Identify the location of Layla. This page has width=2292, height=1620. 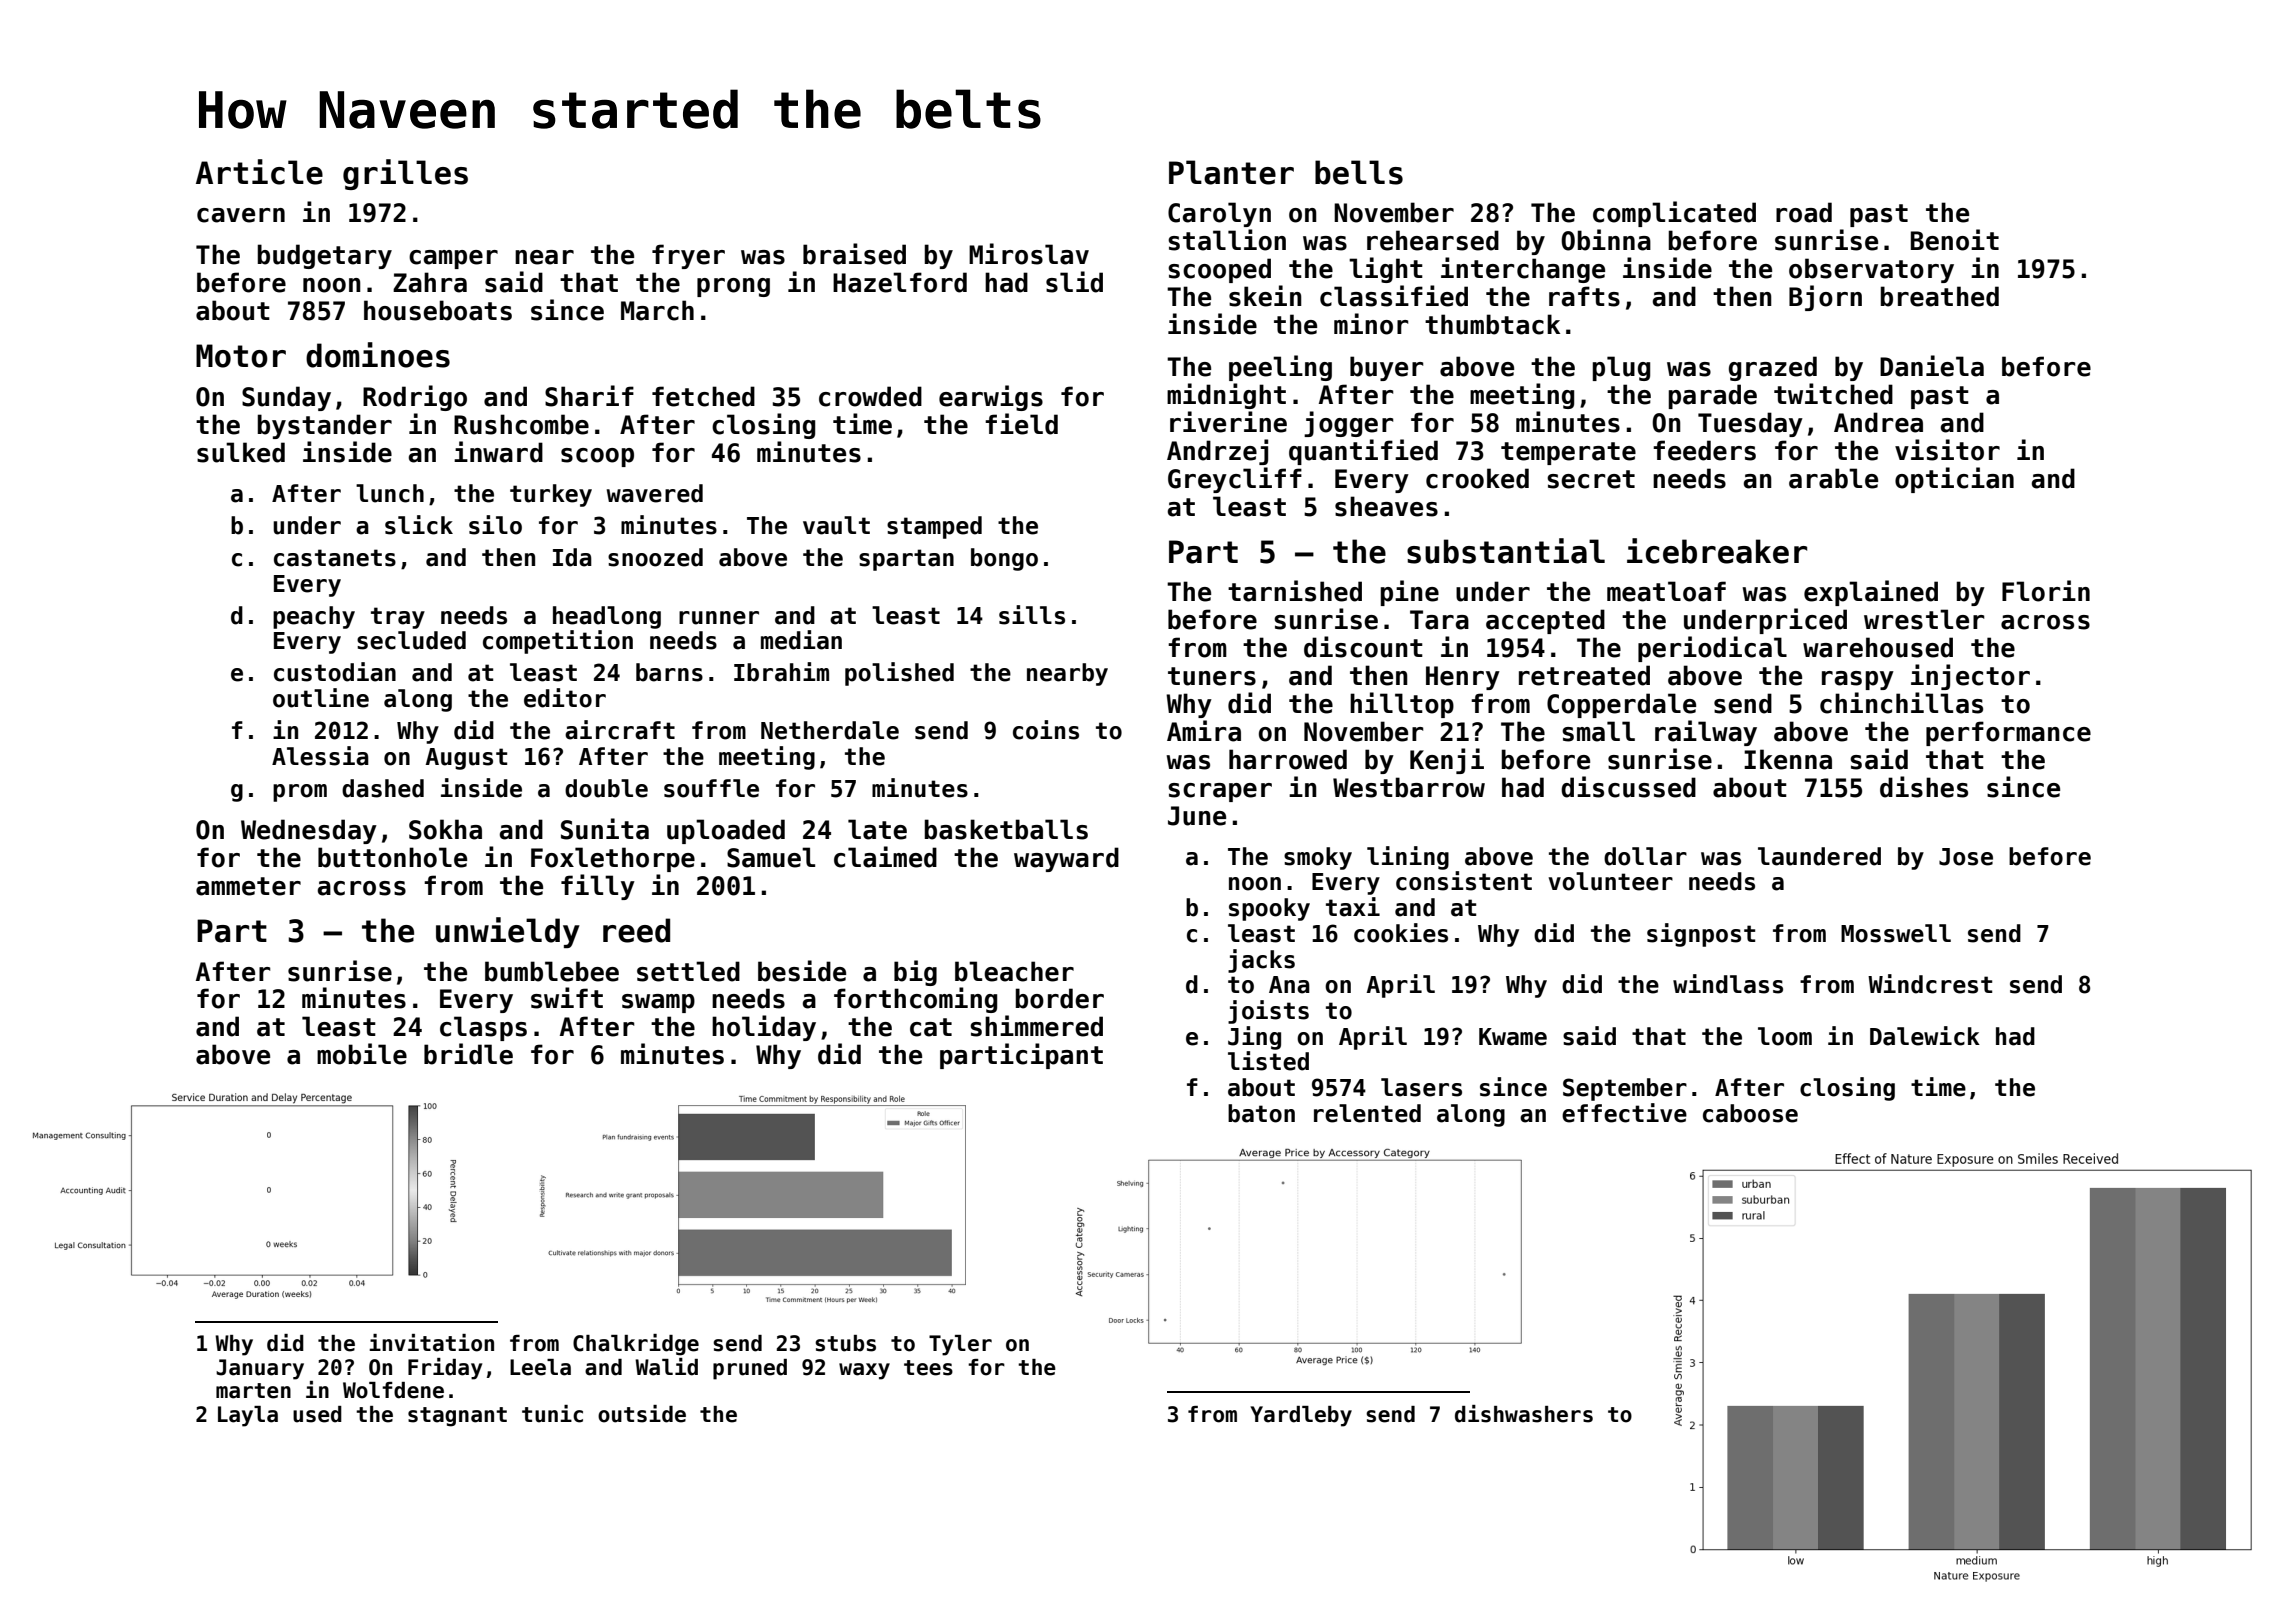
(248, 1416).
